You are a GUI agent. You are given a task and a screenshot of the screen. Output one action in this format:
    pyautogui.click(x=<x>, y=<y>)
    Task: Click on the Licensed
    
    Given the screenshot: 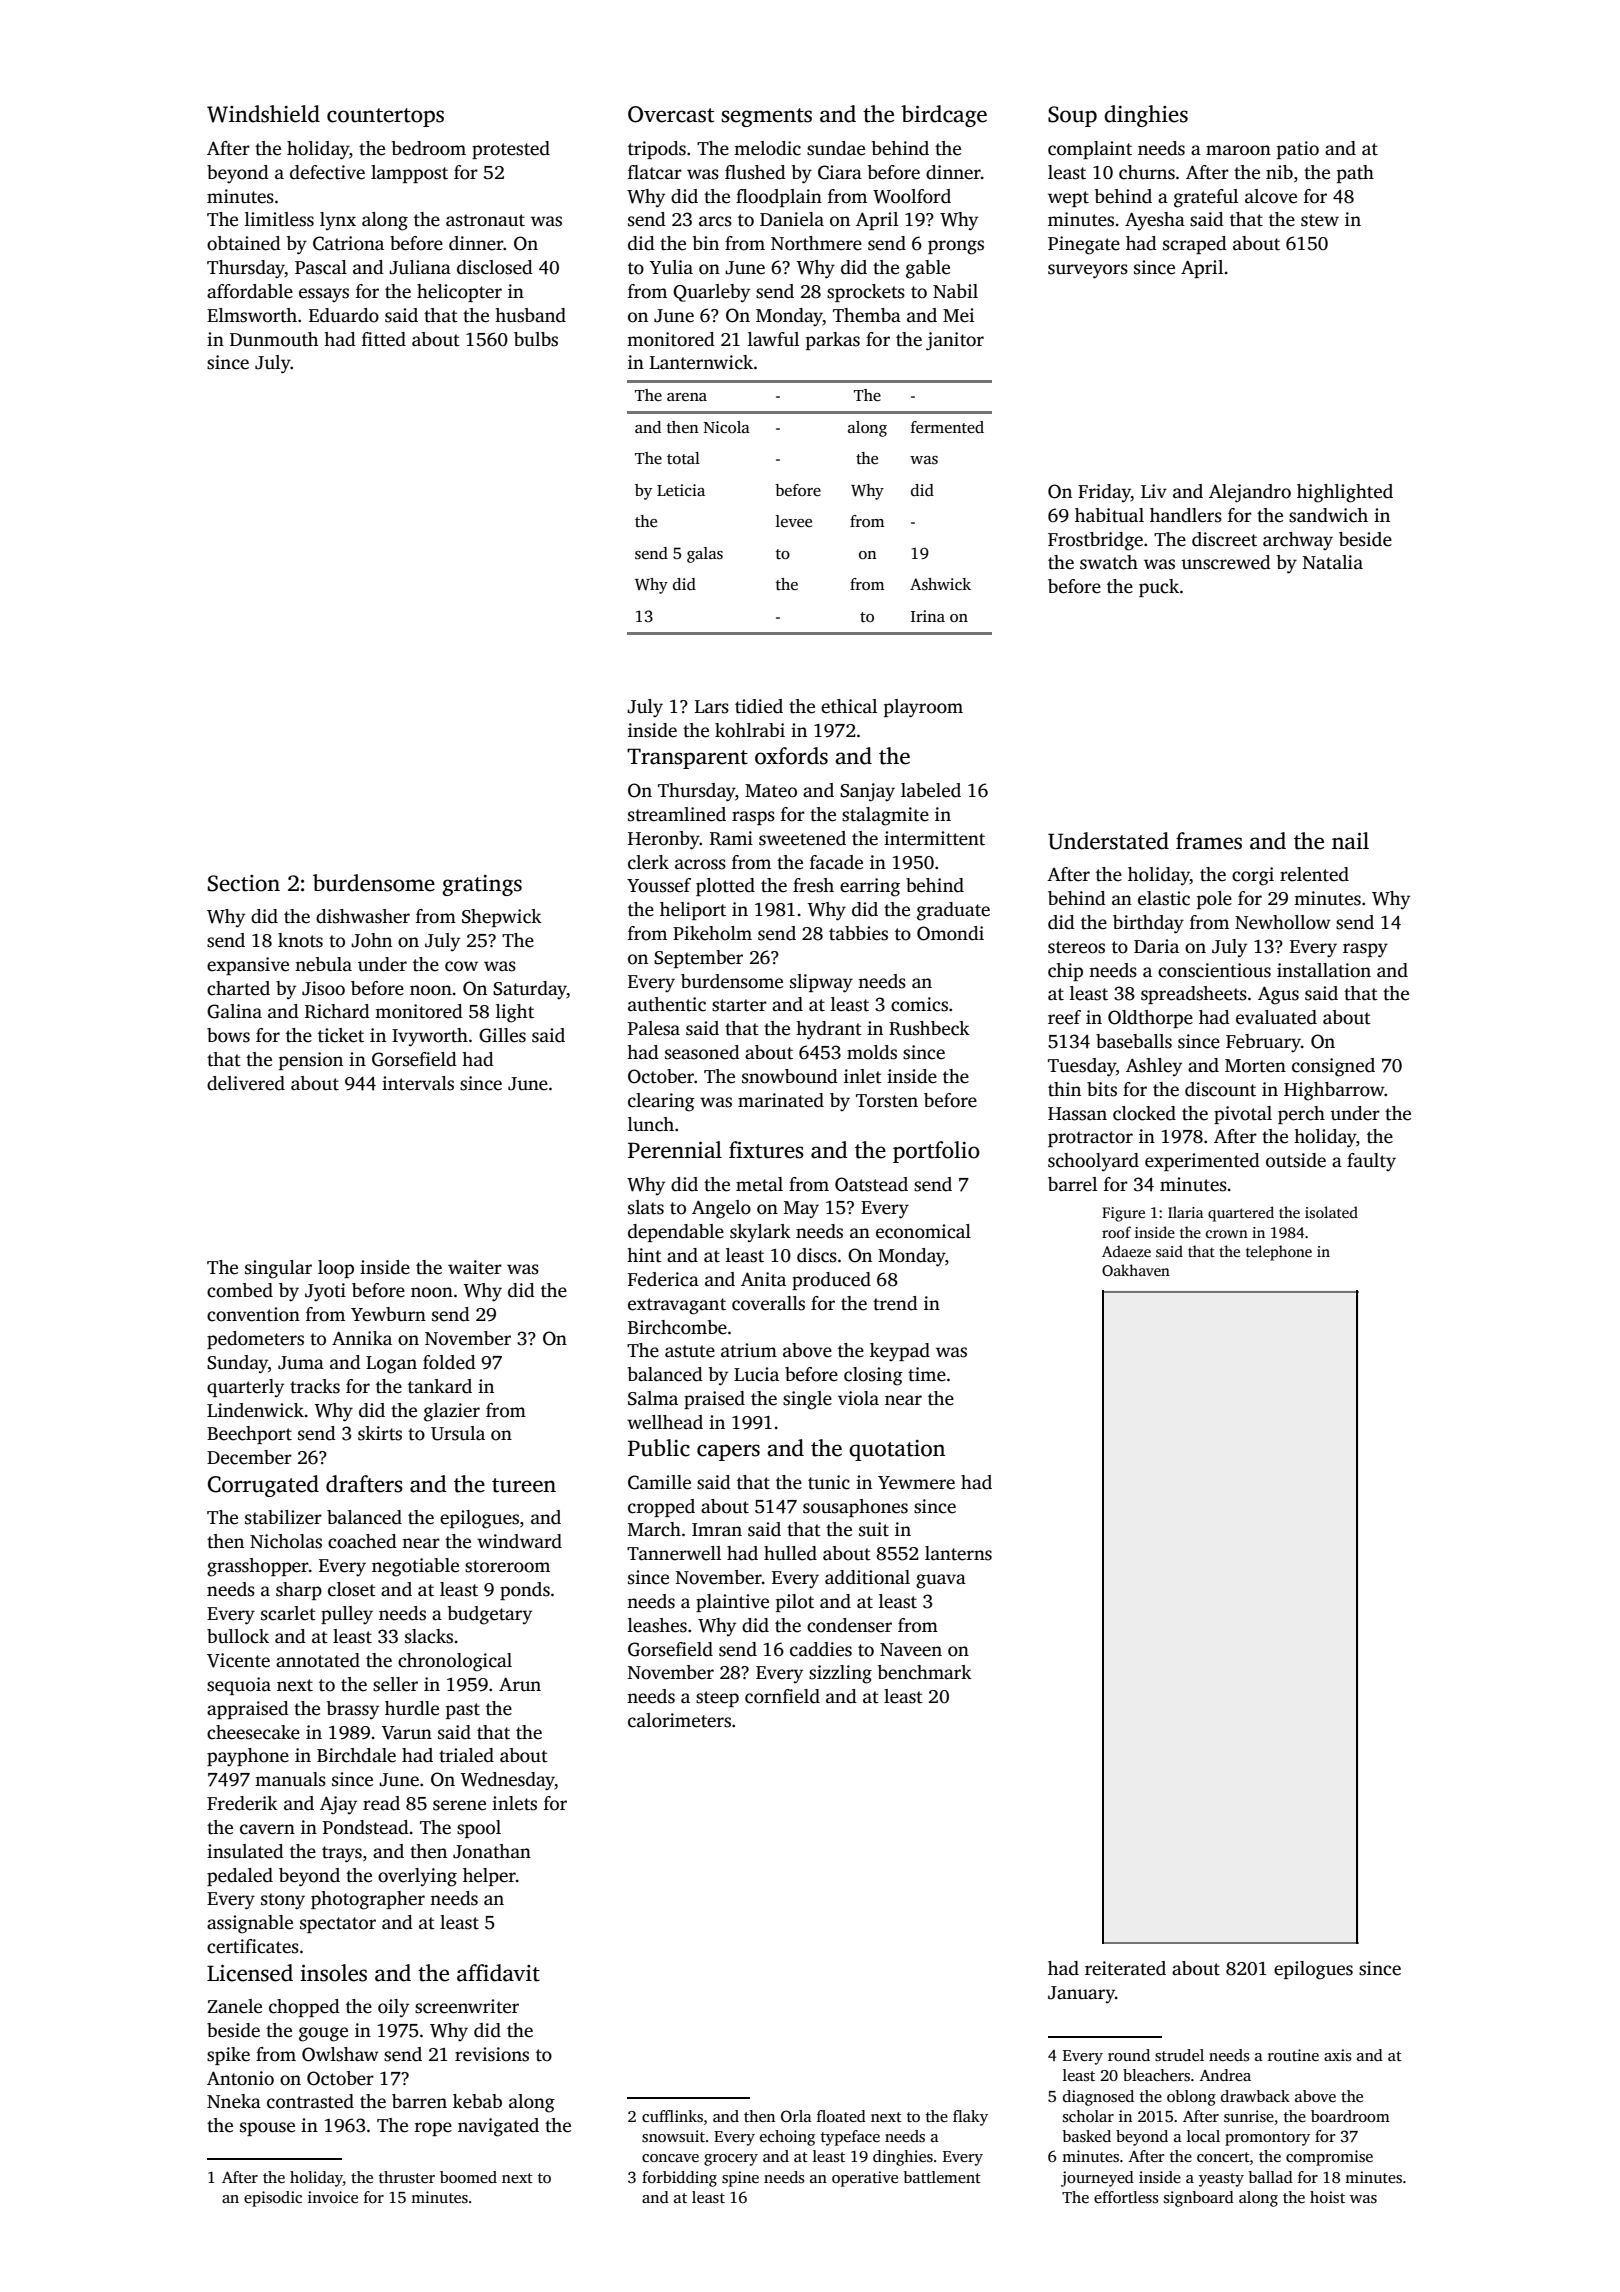 What is the action you would take?
    pyautogui.click(x=250, y=1973)
